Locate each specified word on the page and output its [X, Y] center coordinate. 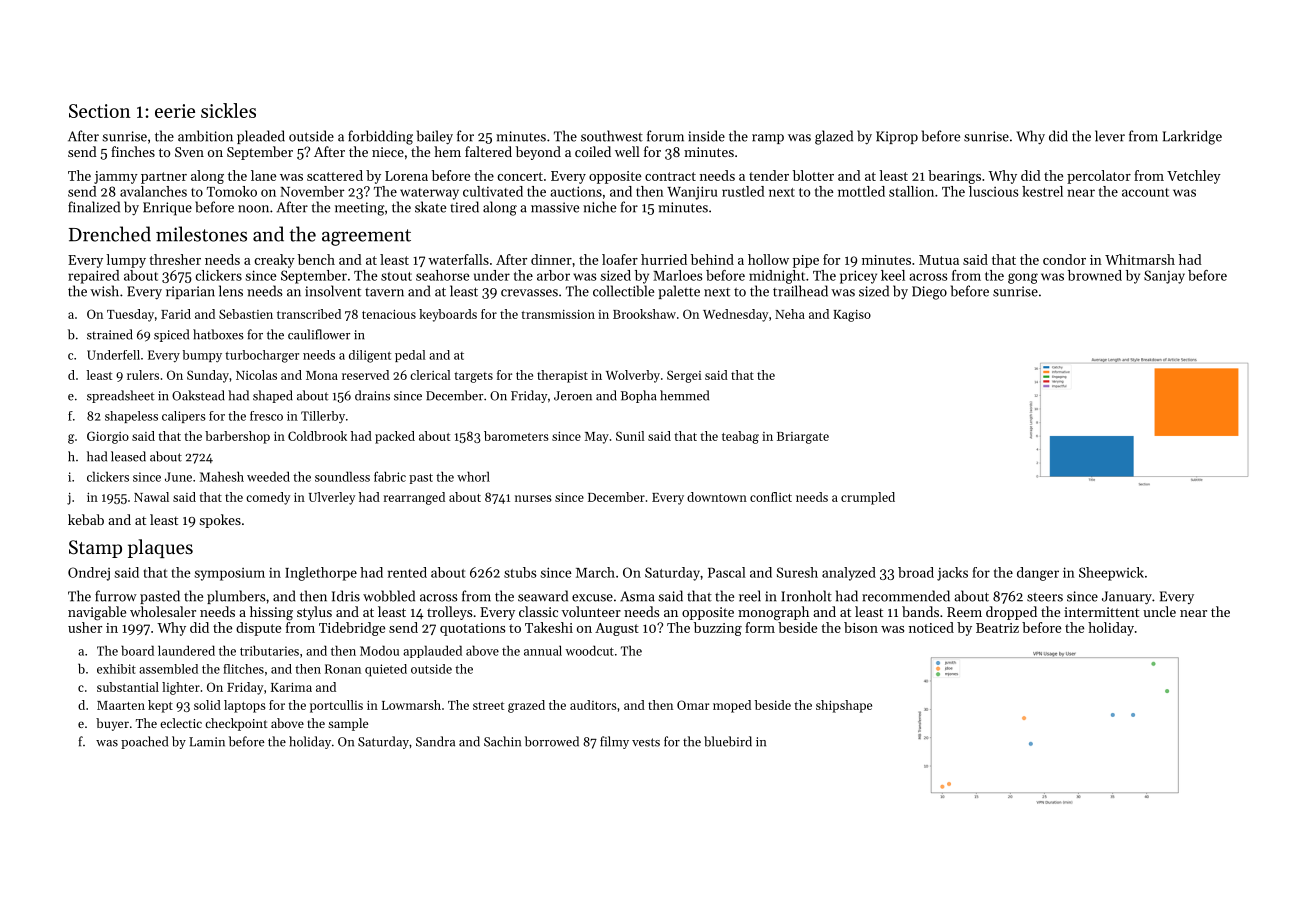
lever [1110, 136]
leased [128, 456]
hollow [768, 259]
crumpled [868, 498]
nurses [533, 498]
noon [253, 209]
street [488, 706]
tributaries [269, 650]
